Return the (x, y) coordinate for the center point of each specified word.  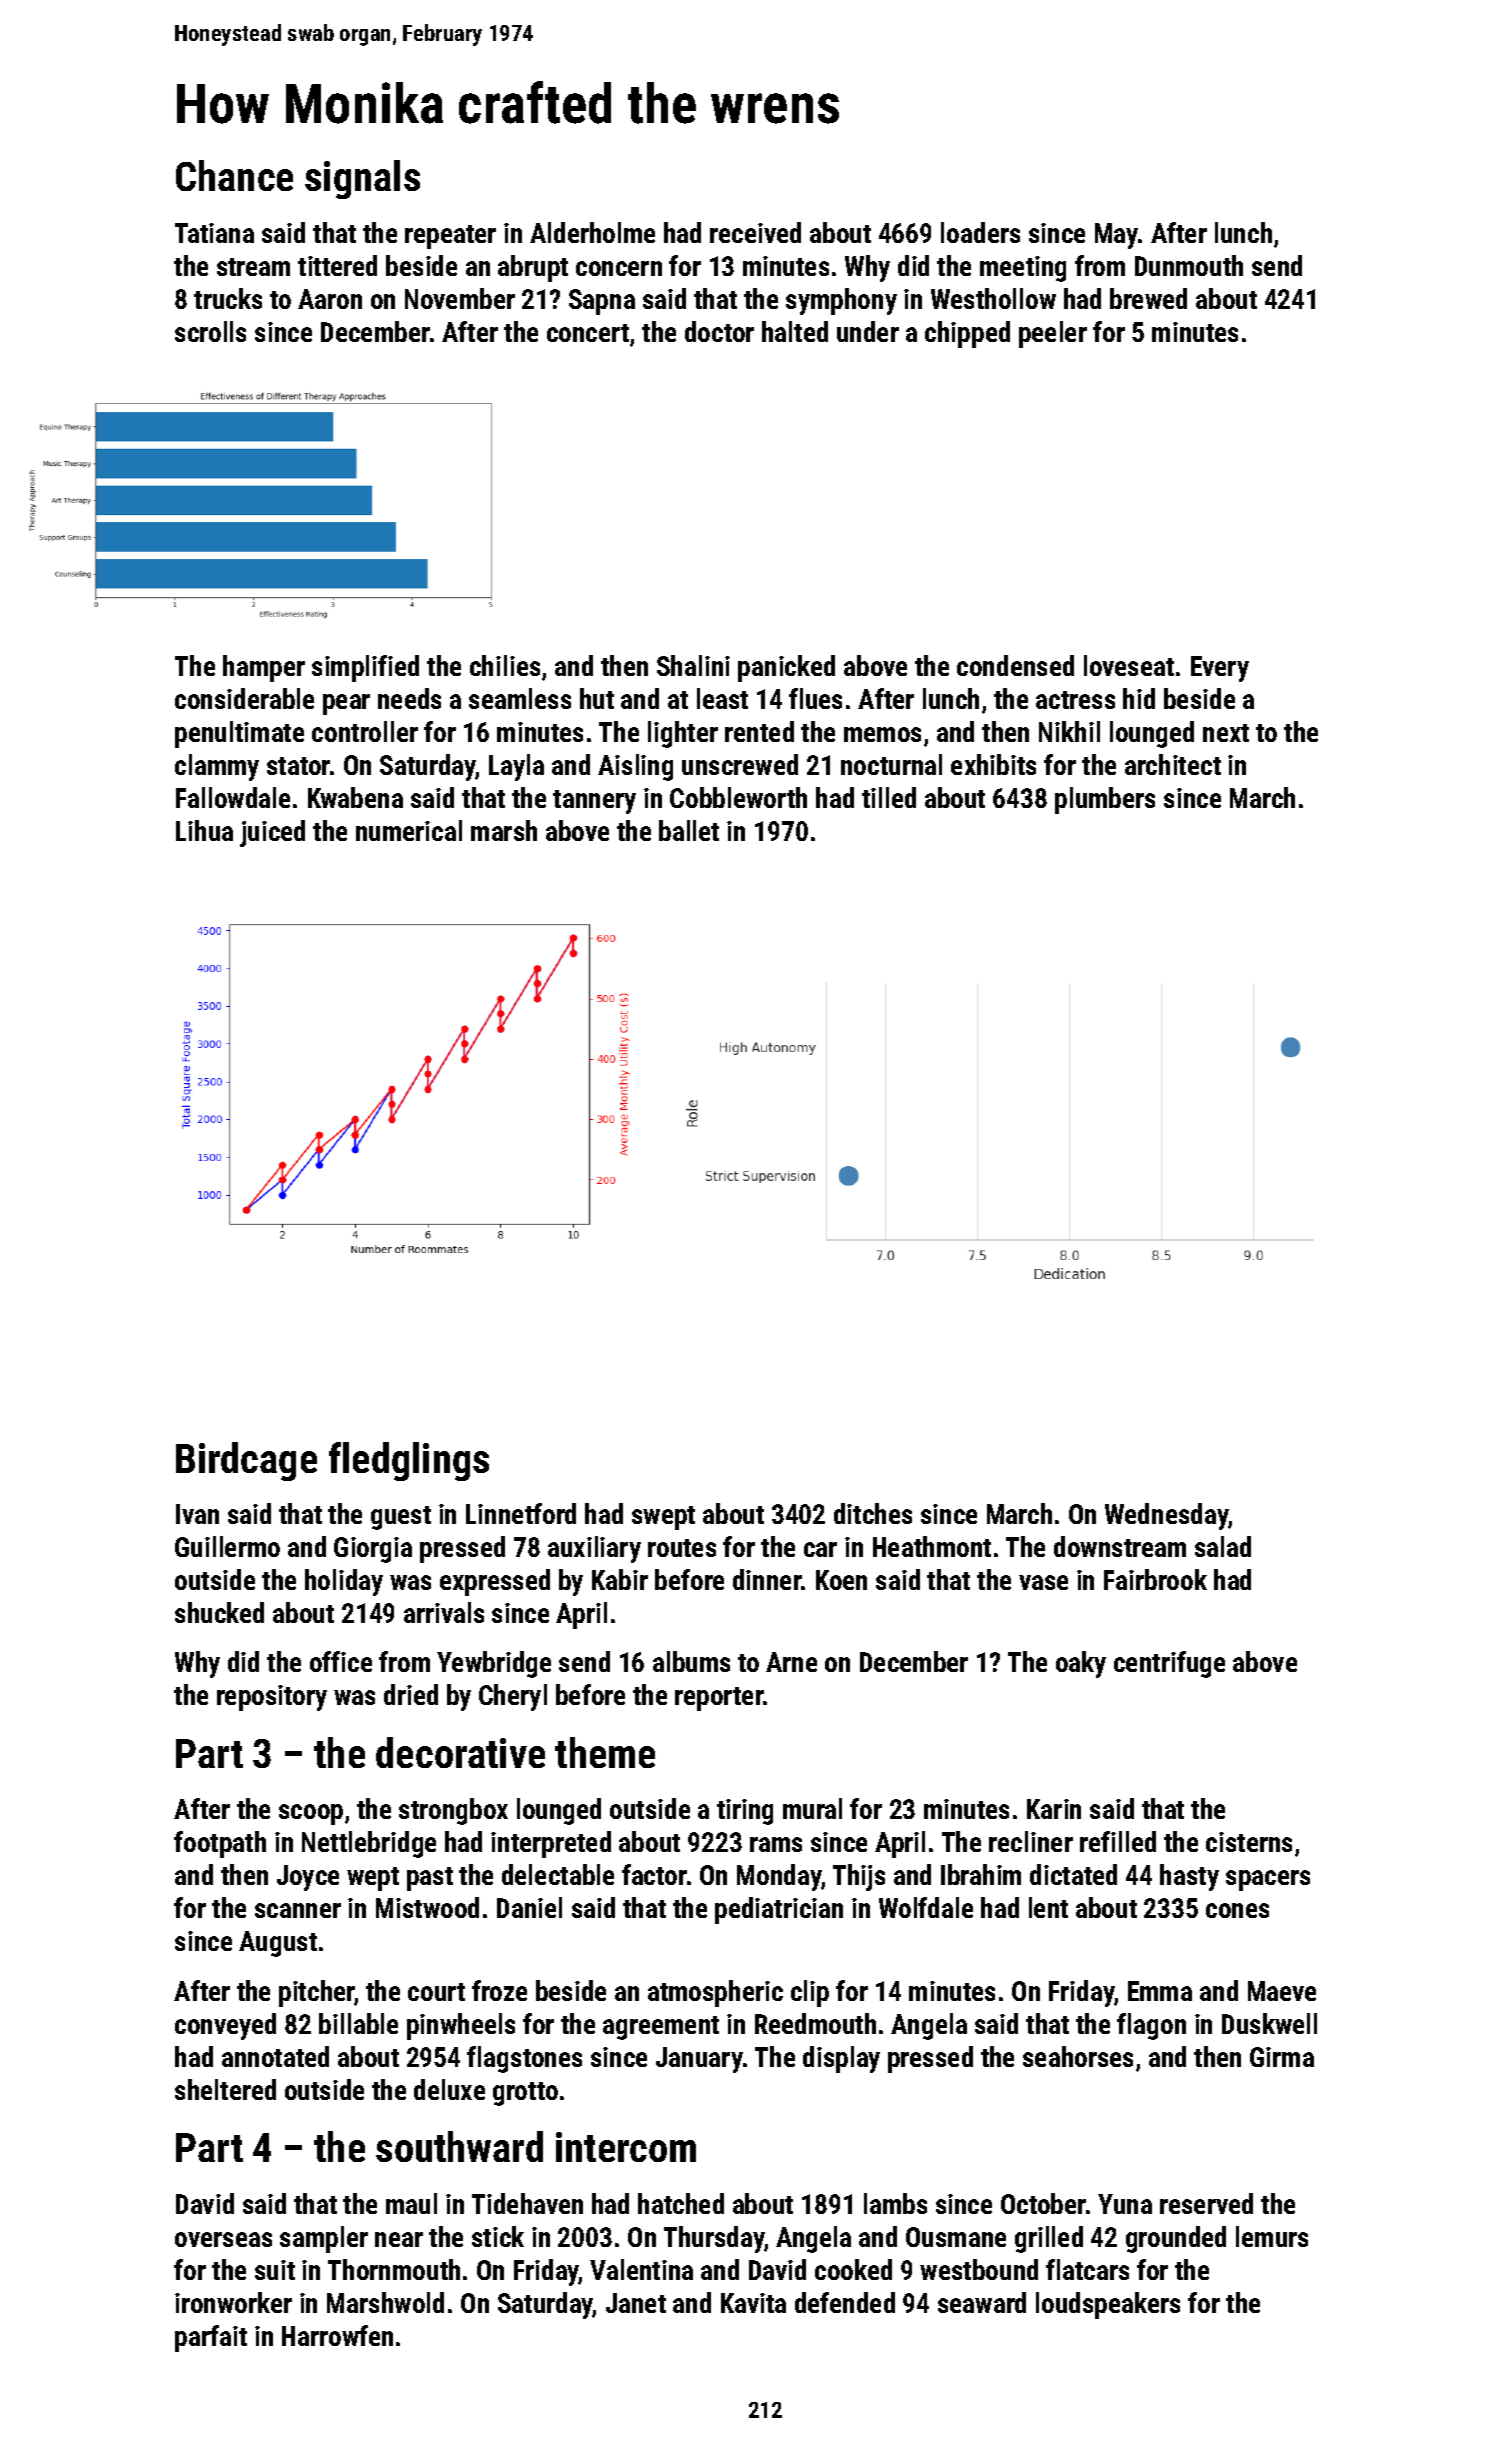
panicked (786, 668)
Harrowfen (337, 2335)
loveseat (1129, 665)
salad (1223, 1546)
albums (691, 1661)
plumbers (1105, 800)
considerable (244, 698)
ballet (689, 830)
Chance (234, 175)
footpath (220, 1844)
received (755, 232)
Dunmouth (1189, 265)
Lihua (204, 830)
